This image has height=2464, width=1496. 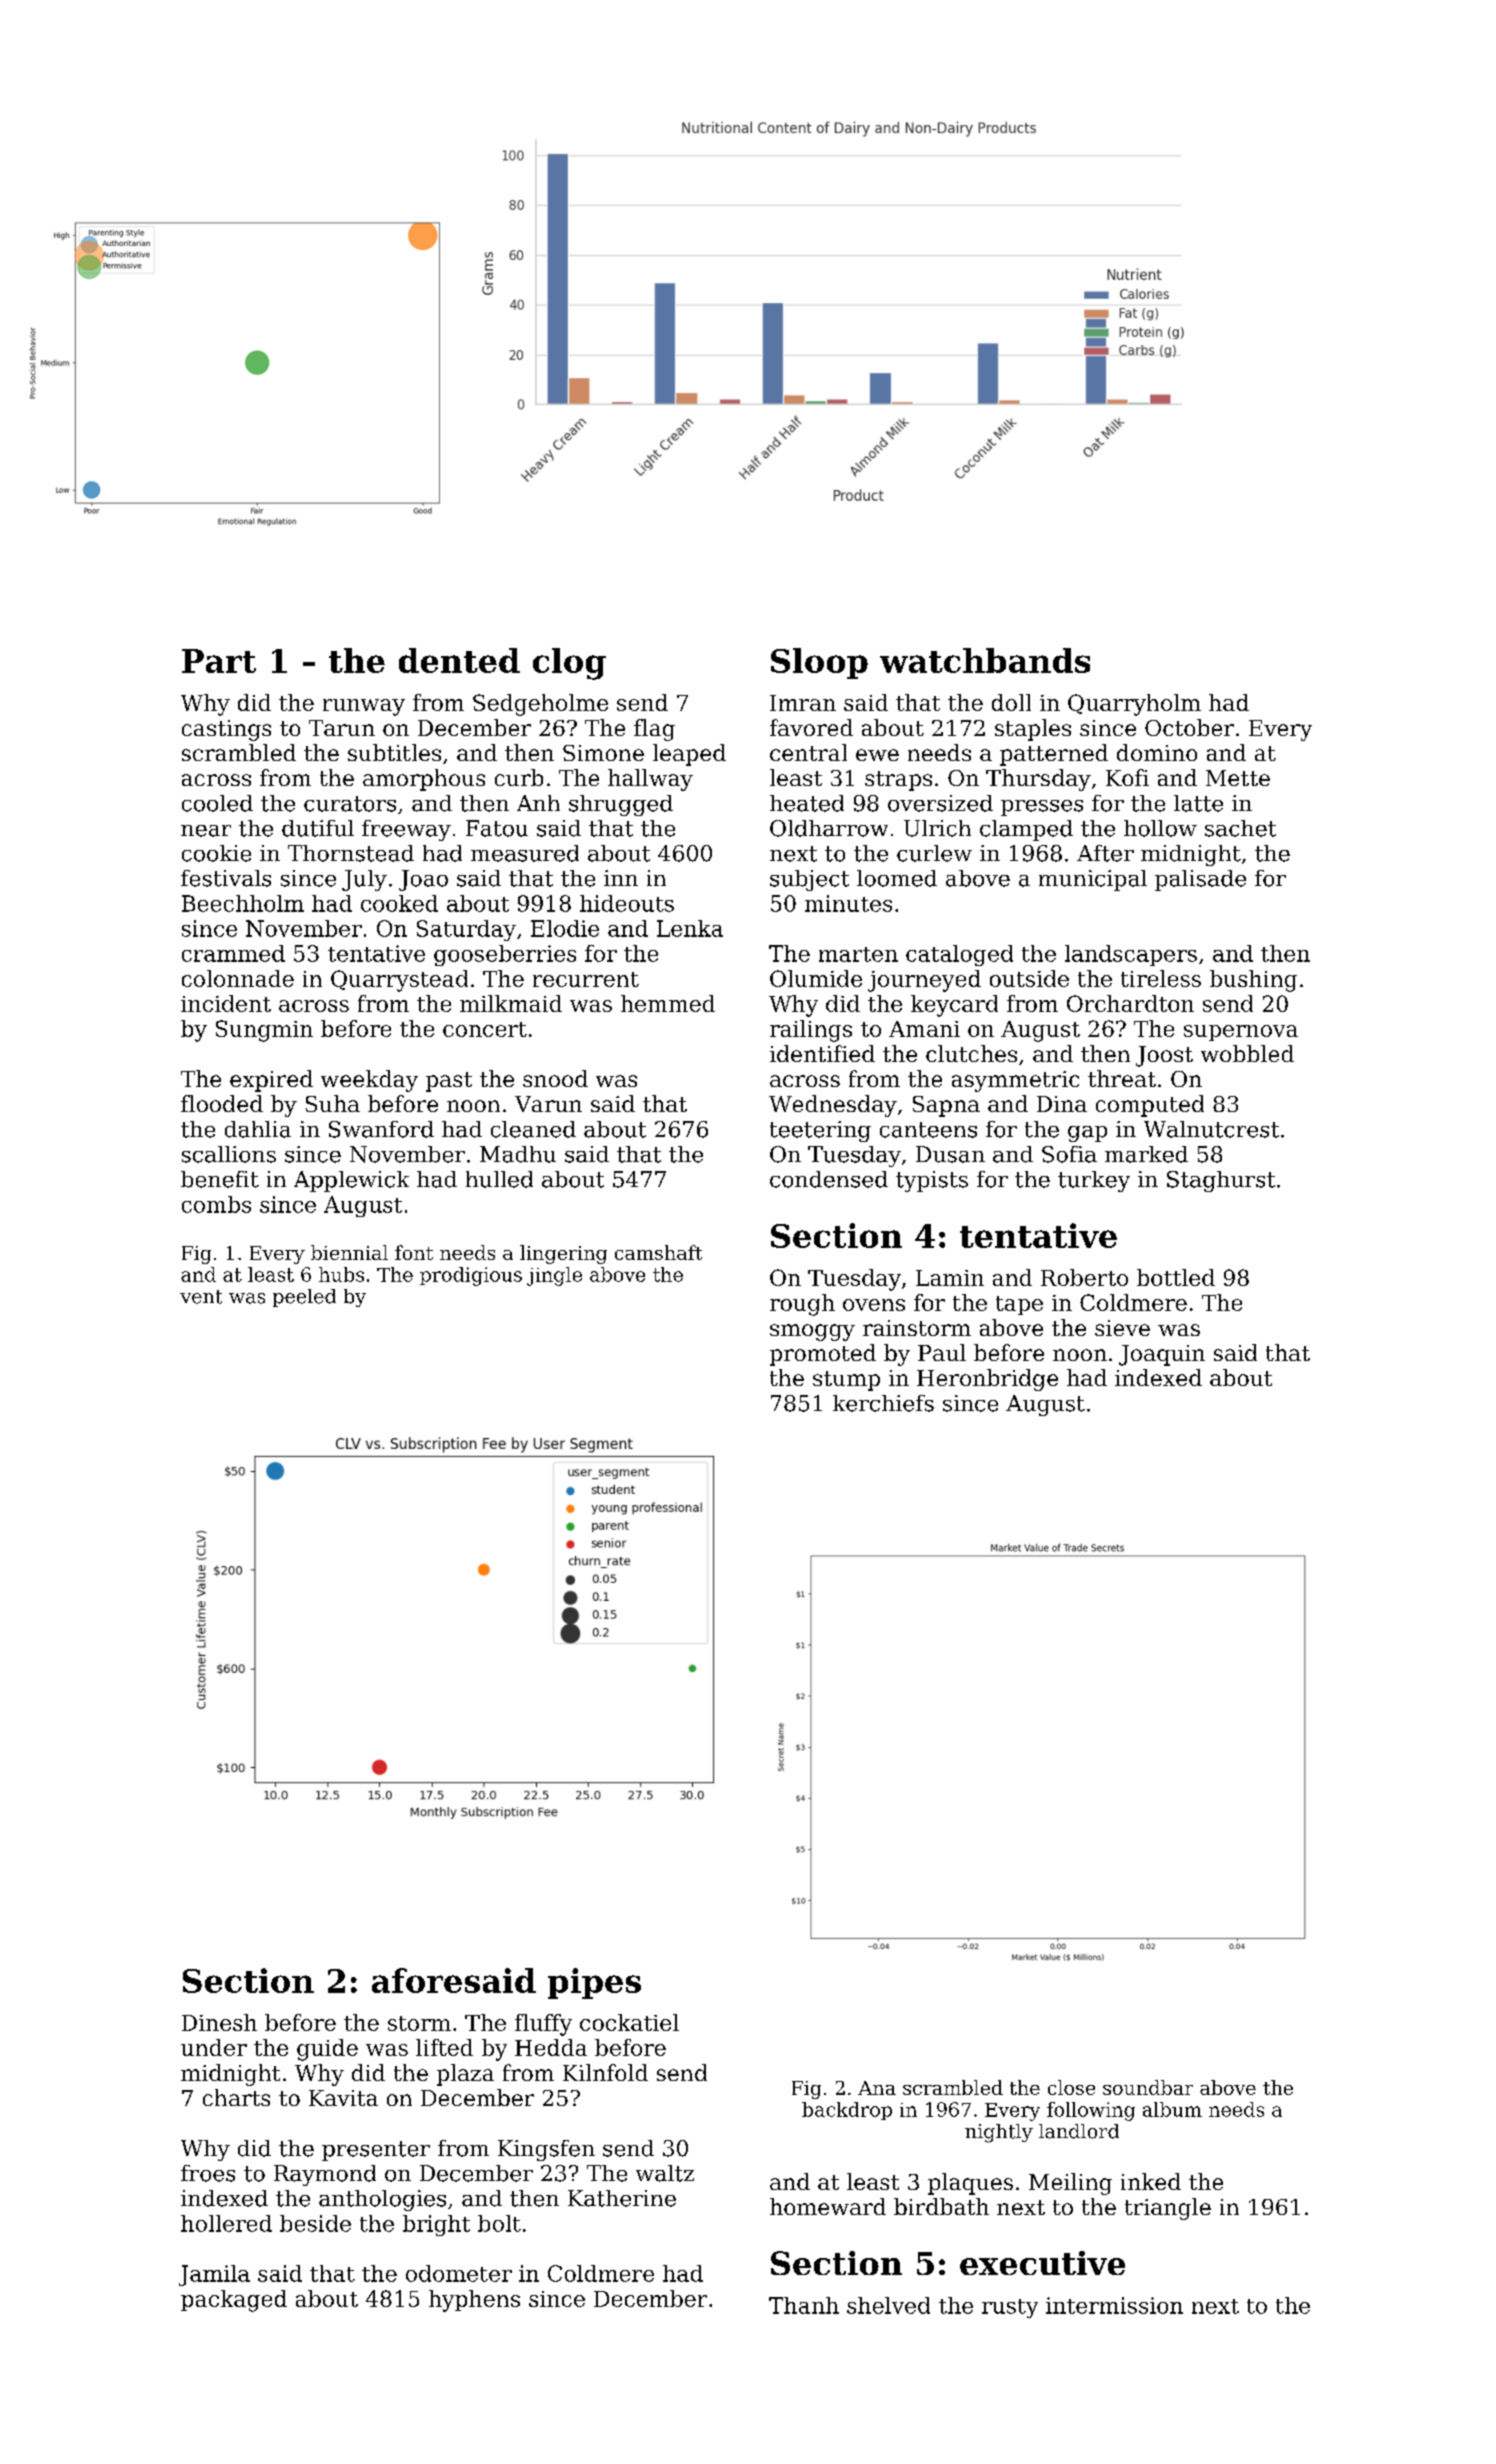 What do you see at coordinates (668, 1003) in the image?
I see `hemmed` at bounding box center [668, 1003].
